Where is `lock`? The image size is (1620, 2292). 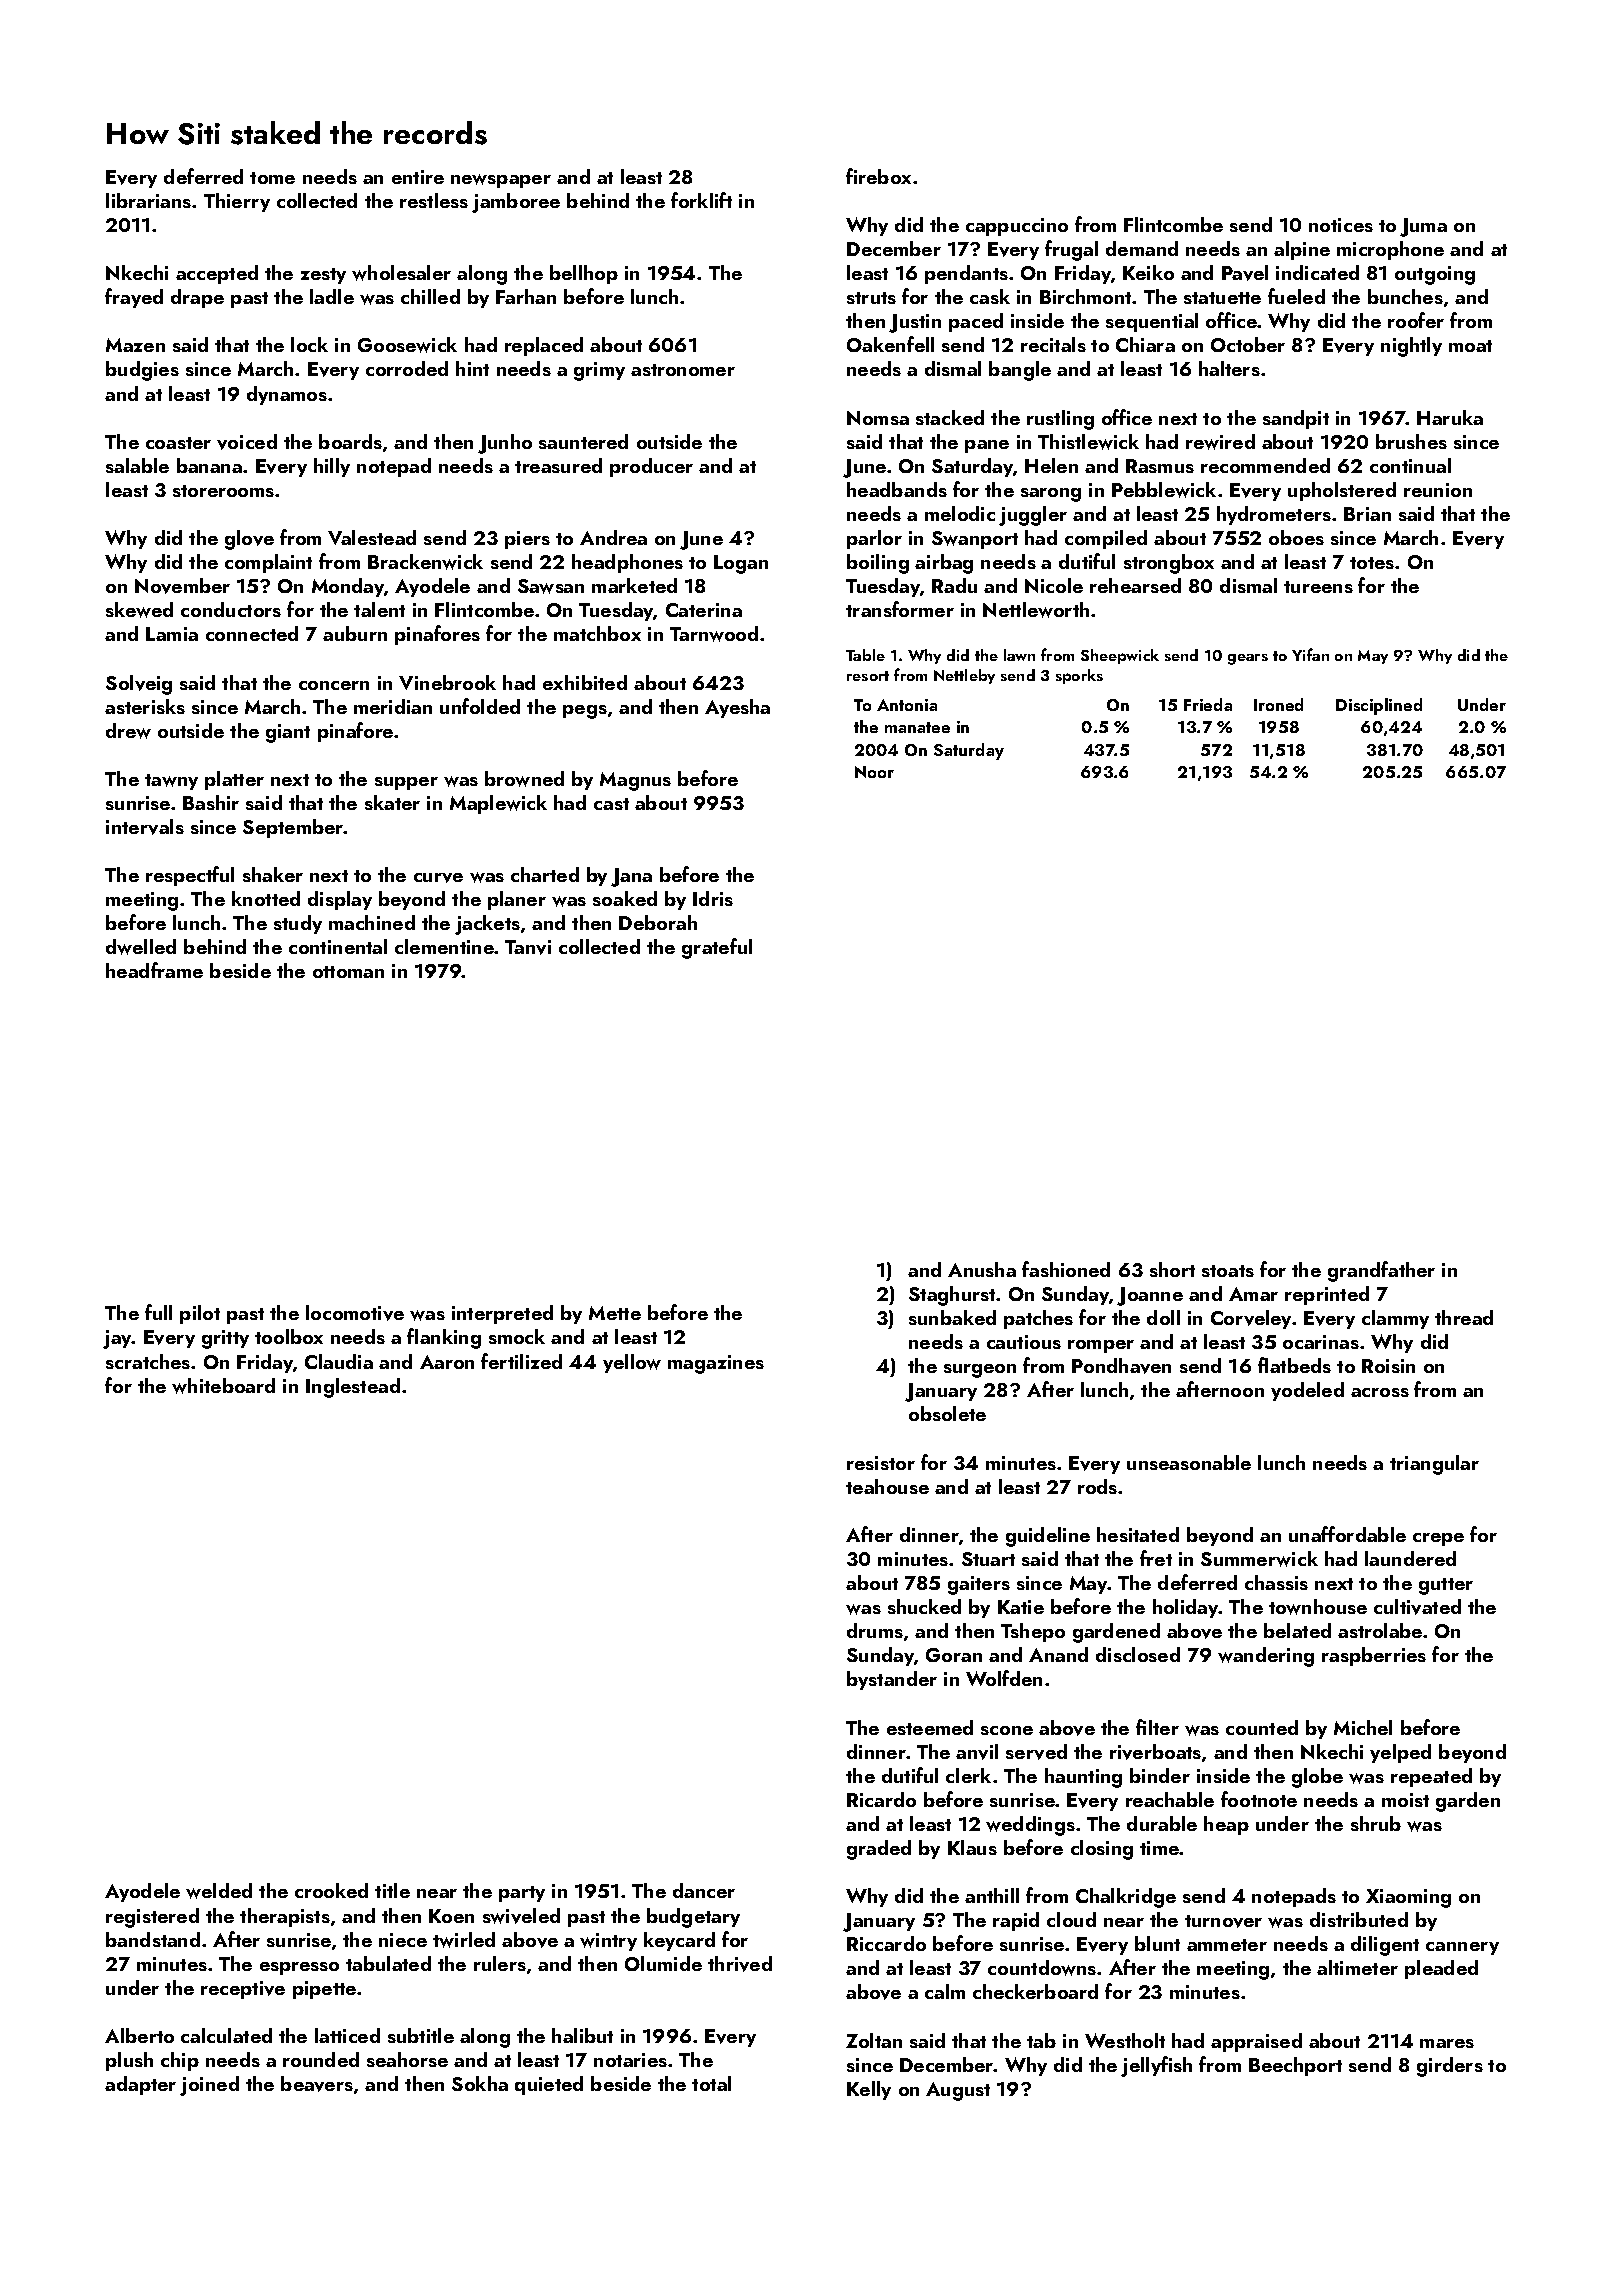
lock is located at coordinates (309, 344).
